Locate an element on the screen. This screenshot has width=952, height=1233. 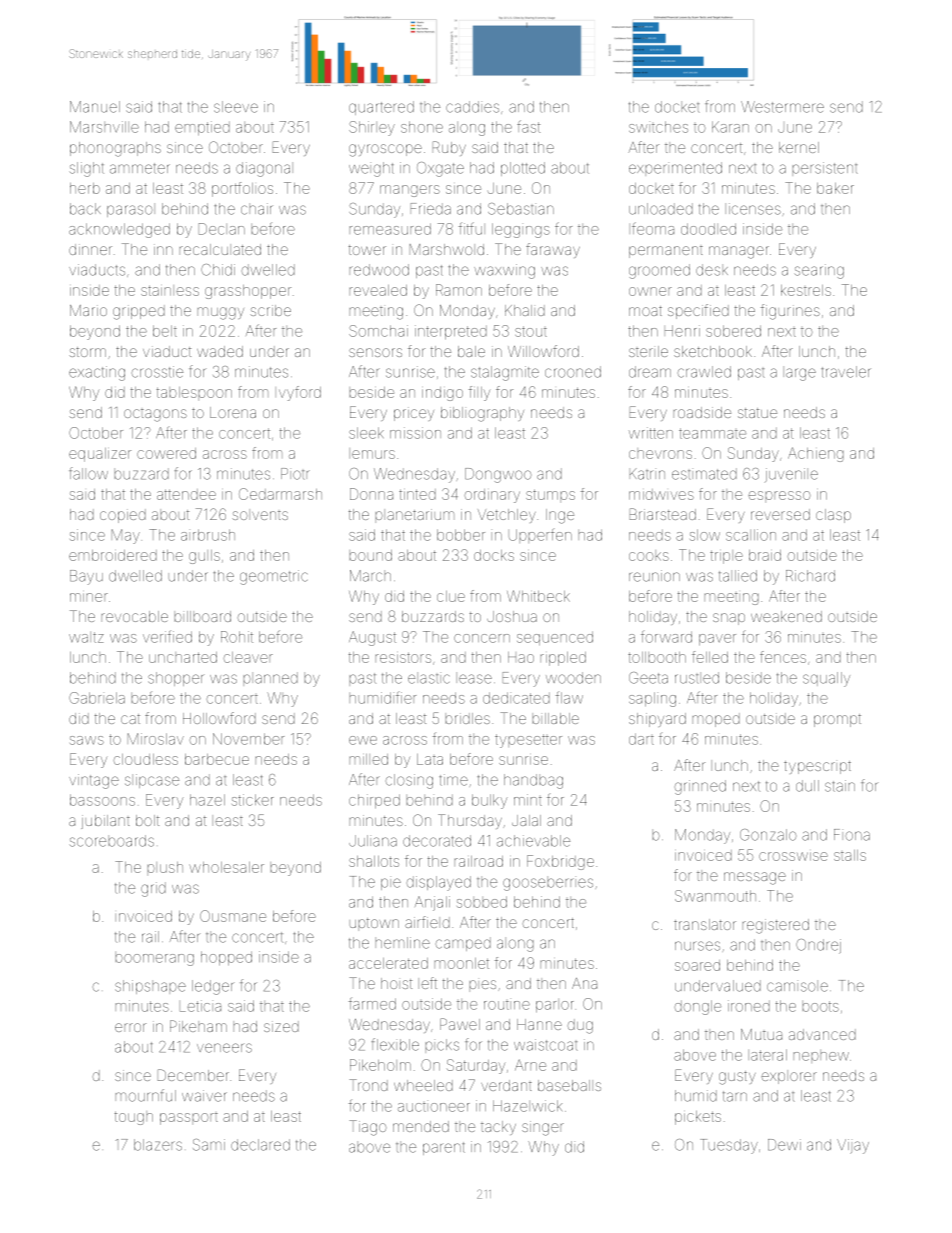
fast is located at coordinates (528, 126).
